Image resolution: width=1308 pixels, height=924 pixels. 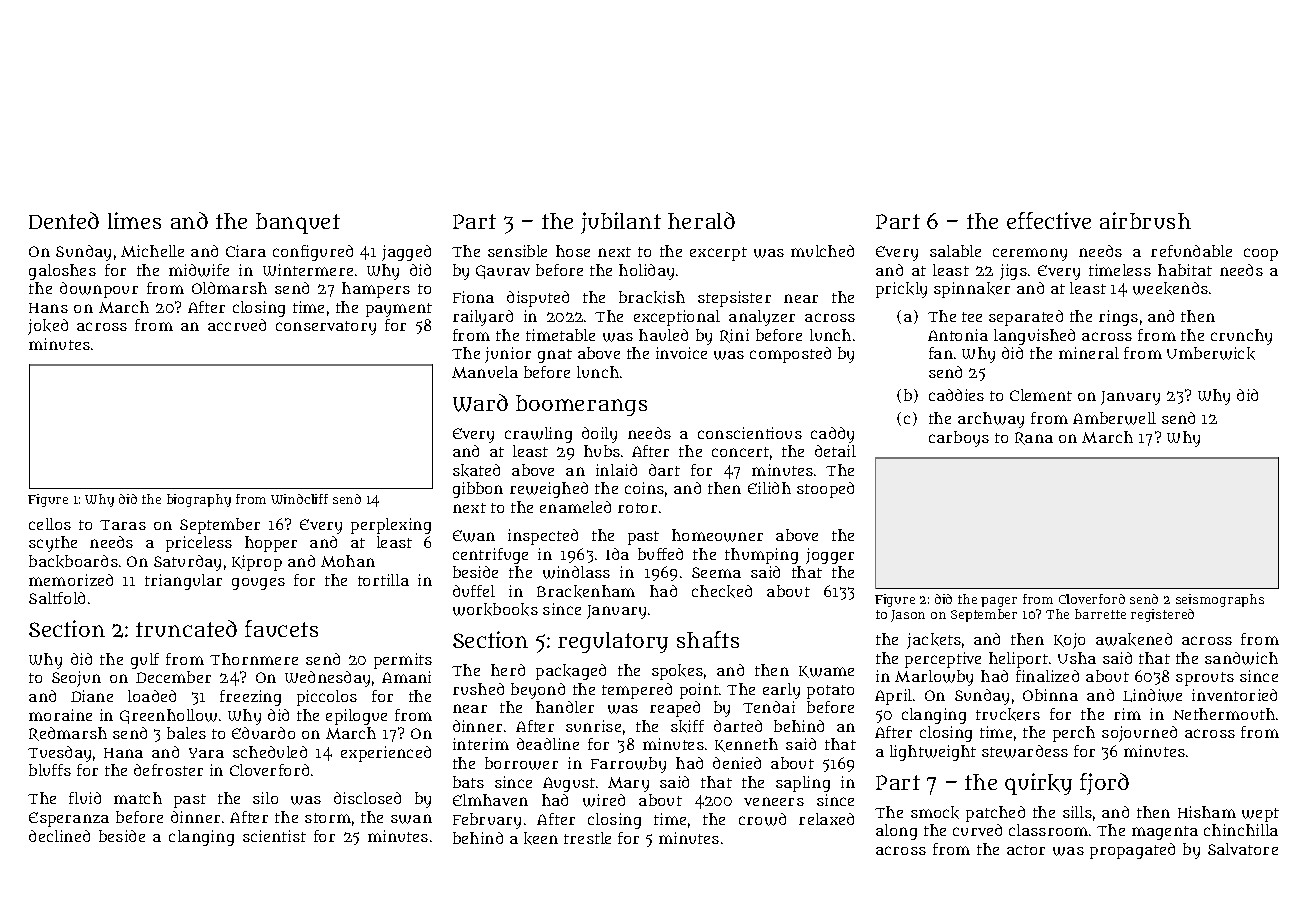 I want to click on declined, so click(x=59, y=836).
